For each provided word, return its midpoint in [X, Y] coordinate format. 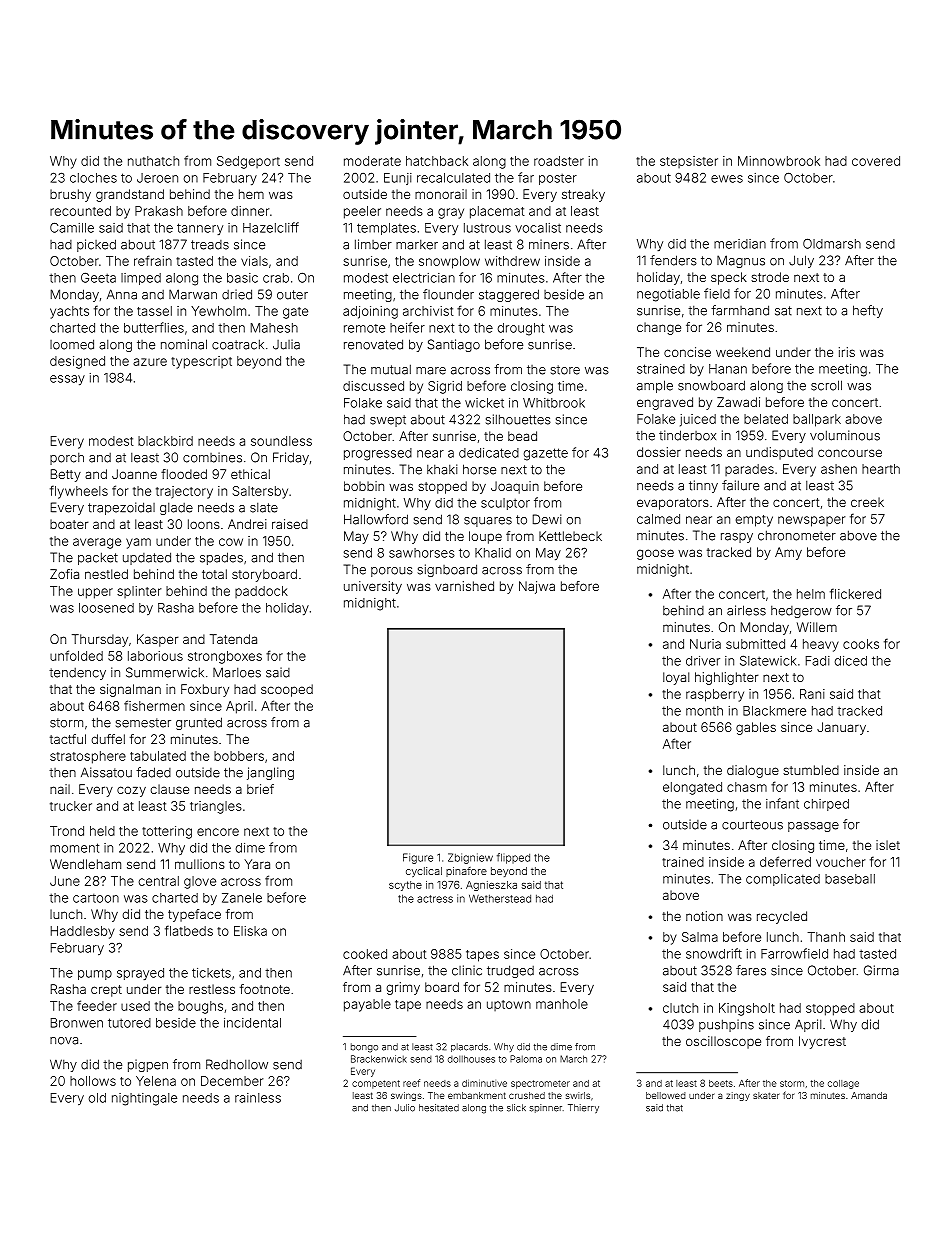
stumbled [811, 770]
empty [754, 521]
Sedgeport [248, 162]
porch [67, 459]
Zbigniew [470, 858]
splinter [139, 592]
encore [218, 832]
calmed [658, 519]
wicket [484, 403]
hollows [93, 1081]
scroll [826, 385]
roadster [559, 161]
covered [876, 161]
